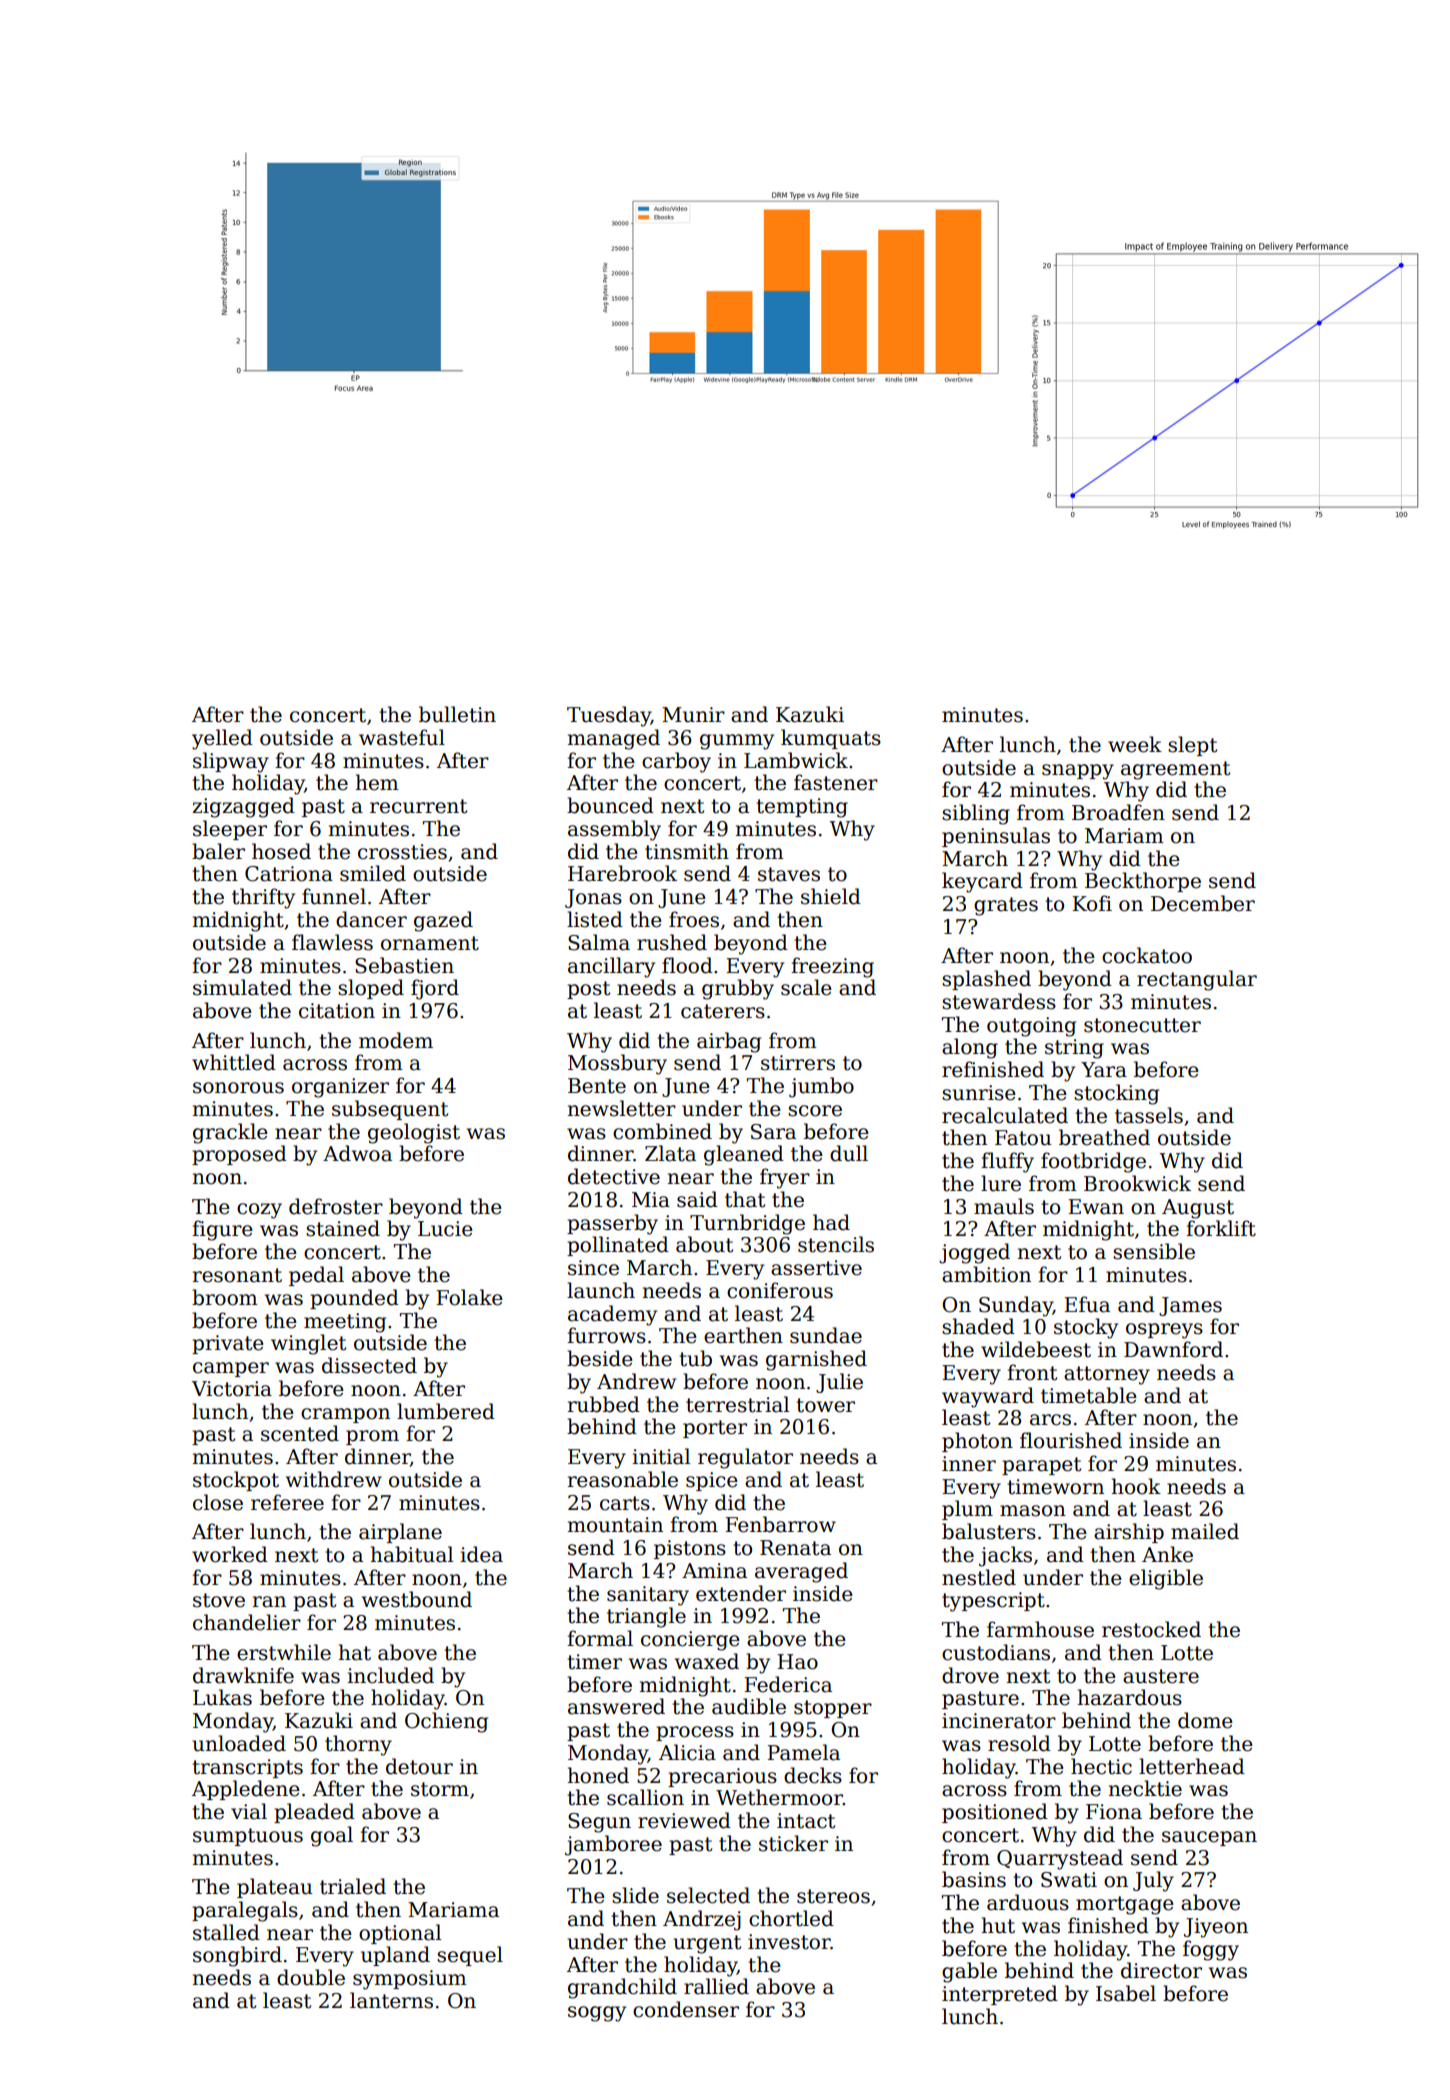 This screenshot has height=2100, width=1450. What do you see at coordinates (831, 739) in the screenshot?
I see `kumquats` at bounding box center [831, 739].
